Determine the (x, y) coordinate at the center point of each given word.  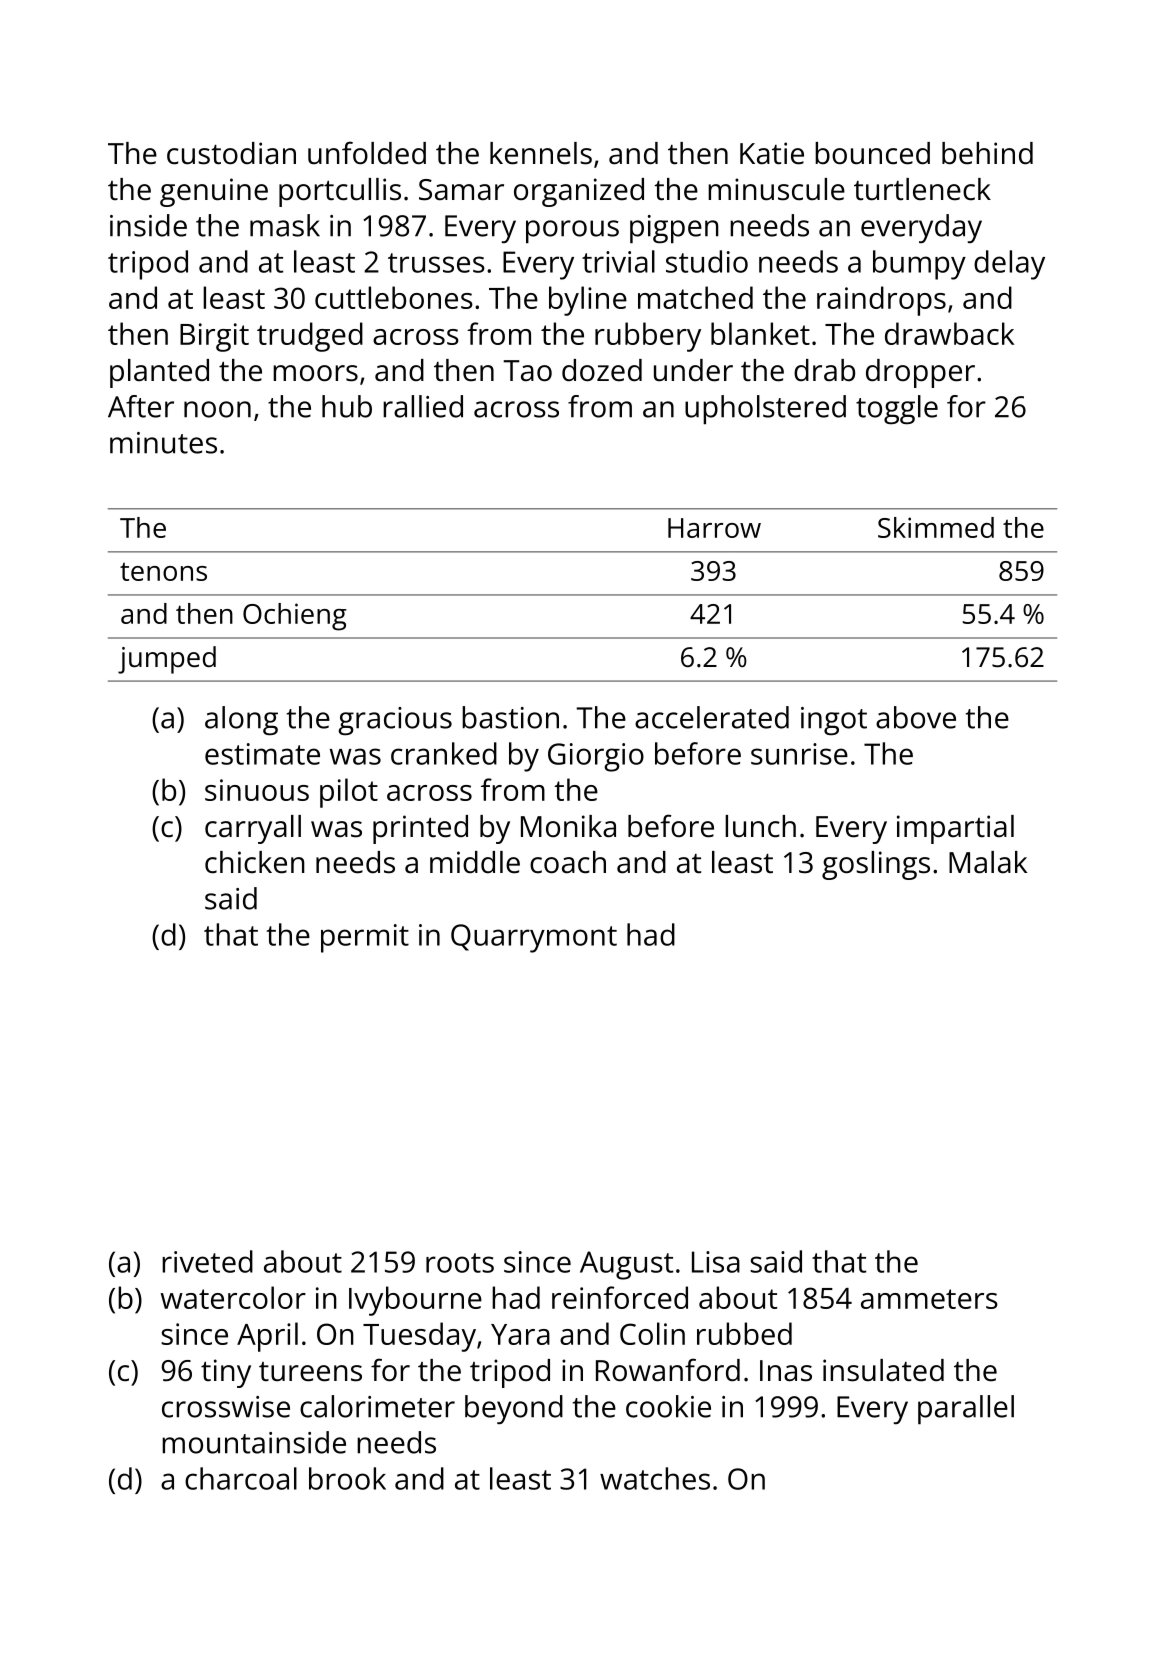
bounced (872, 153)
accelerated (712, 717)
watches (655, 1478)
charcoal (241, 1478)
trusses (436, 263)
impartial (955, 829)
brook (347, 1478)
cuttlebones (394, 297)
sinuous (257, 790)
